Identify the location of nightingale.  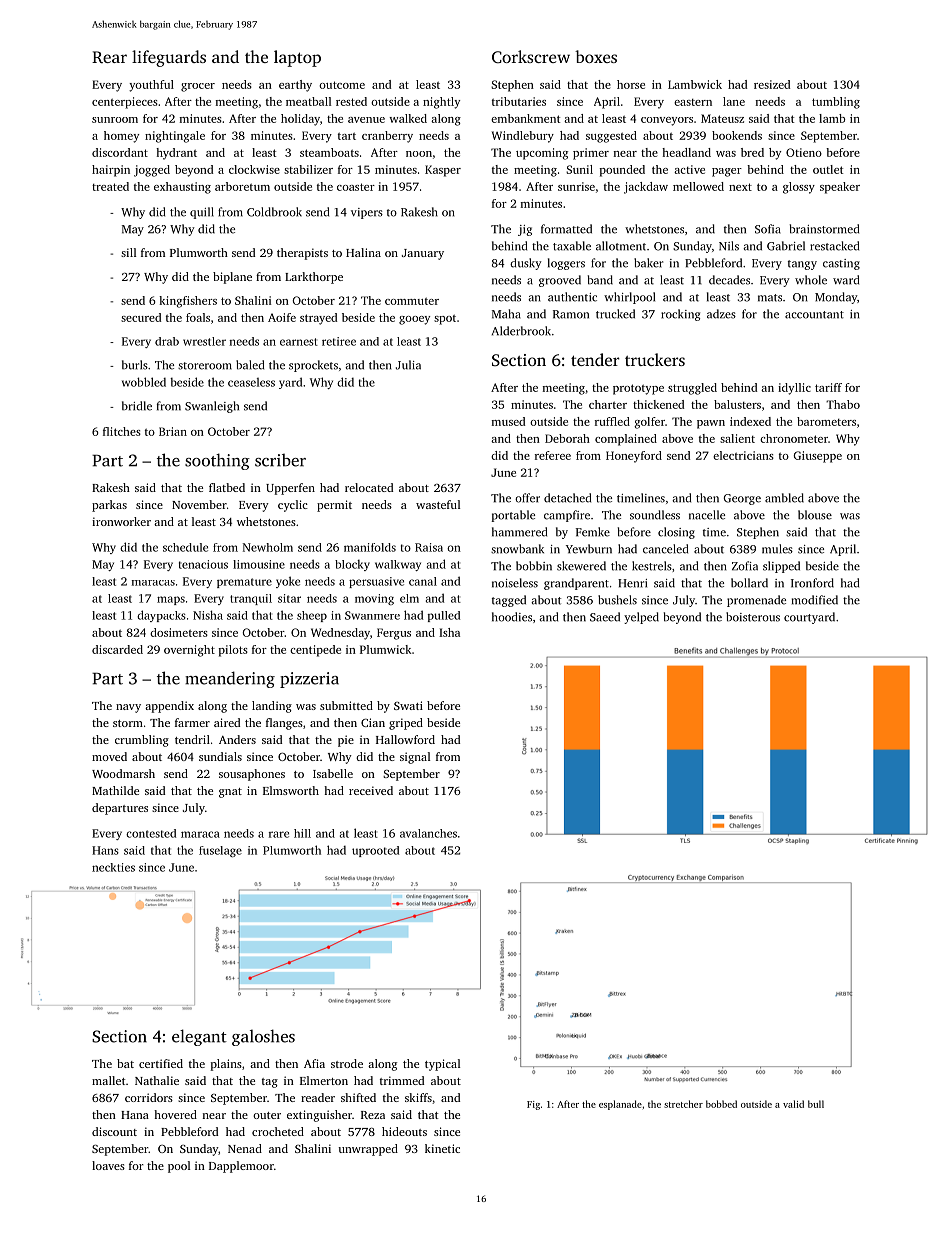
(175, 137).
